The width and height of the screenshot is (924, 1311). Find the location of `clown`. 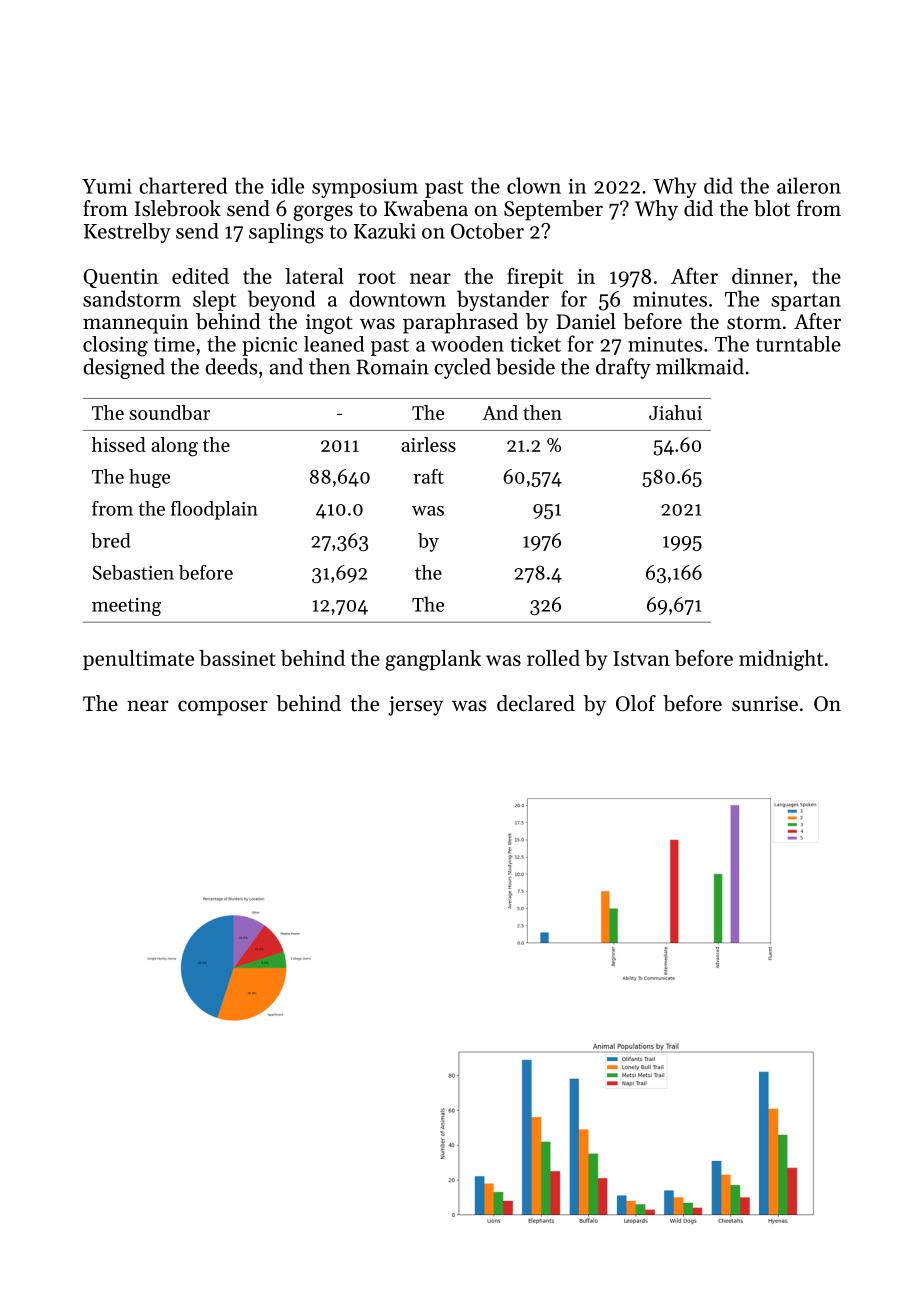

clown is located at coordinates (534, 185).
